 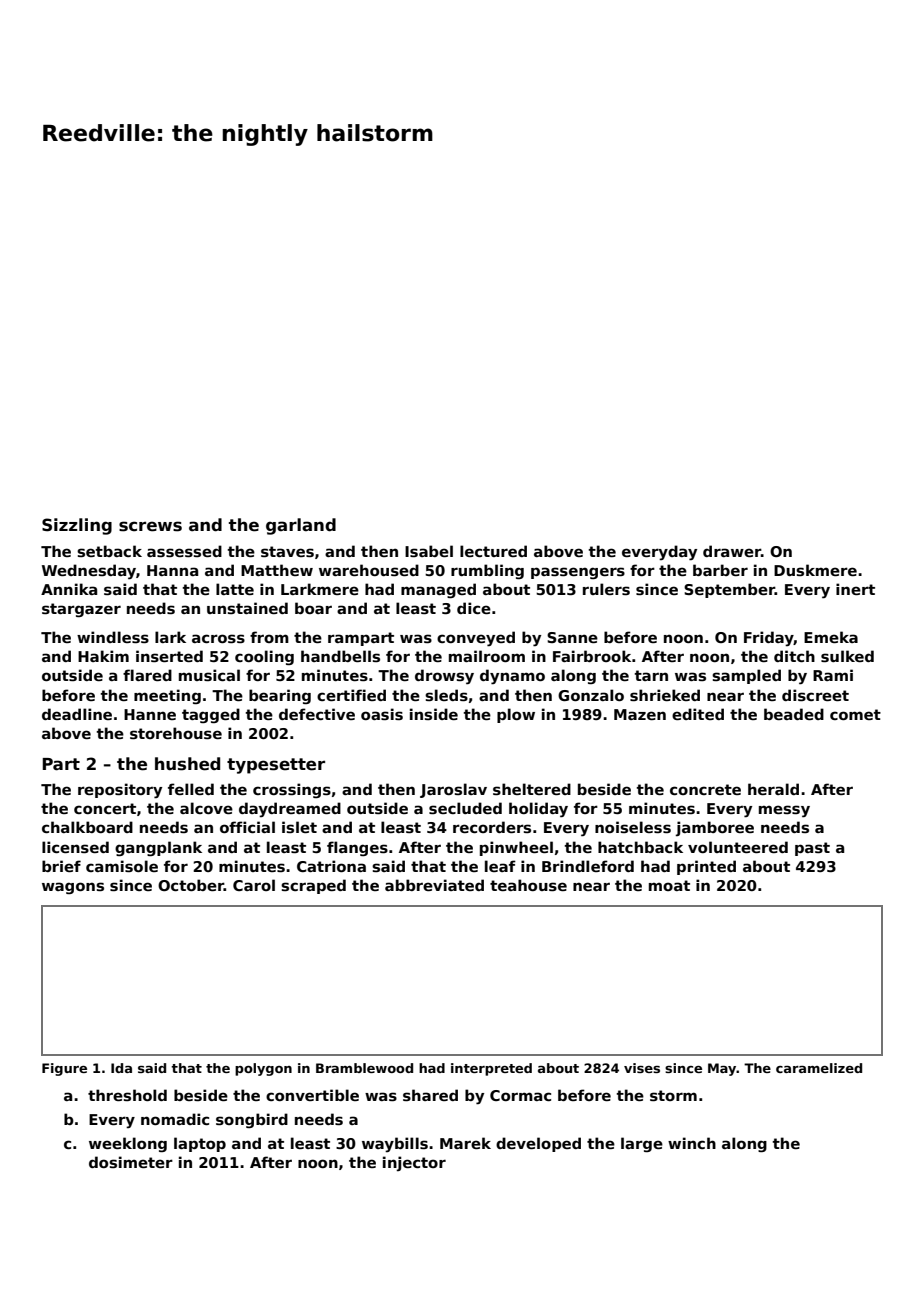 What do you see at coordinates (382, 714) in the screenshot?
I see `oasis` at bounding box center [382, 714].
